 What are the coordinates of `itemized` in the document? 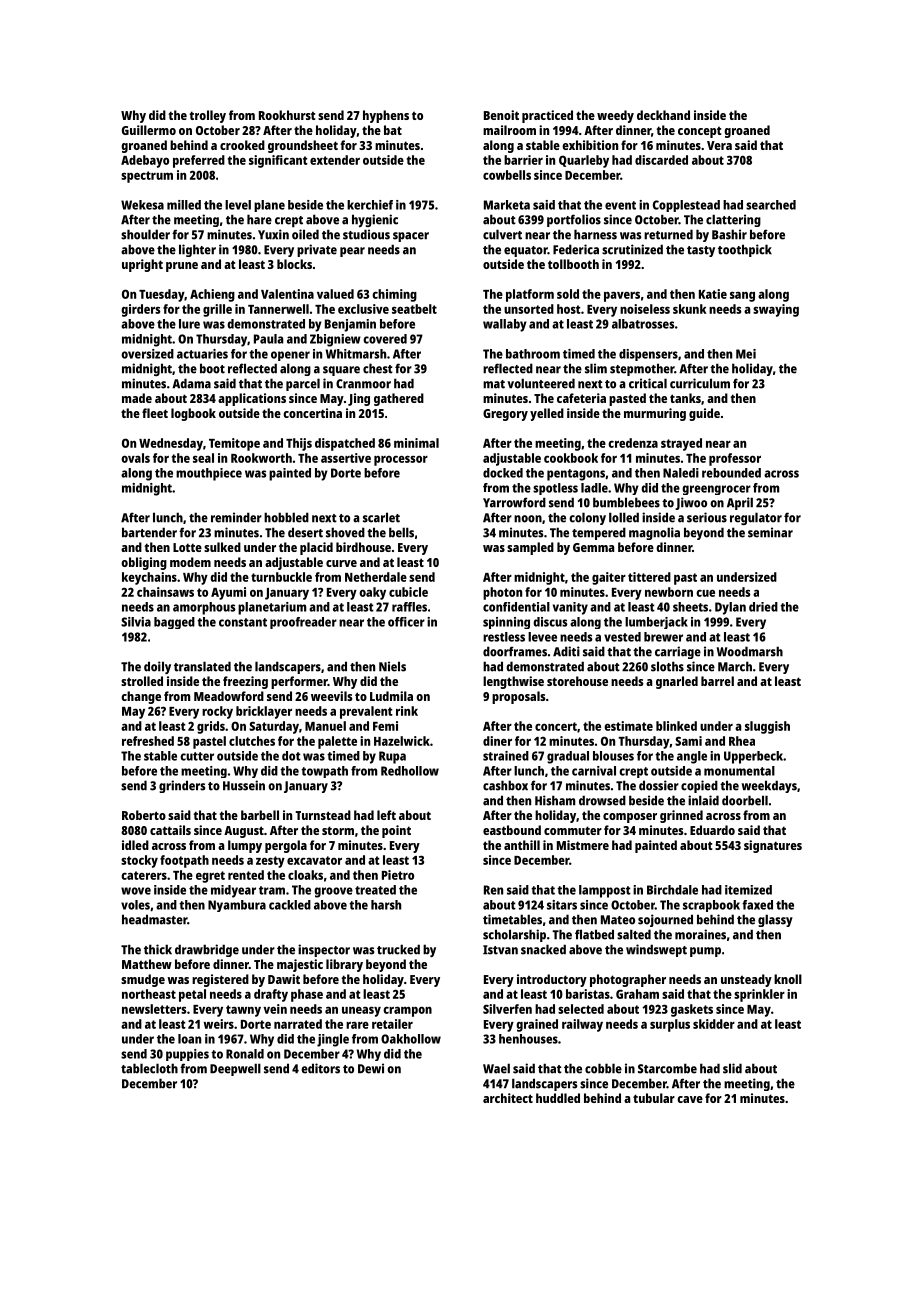 It's located at (748, 890).
